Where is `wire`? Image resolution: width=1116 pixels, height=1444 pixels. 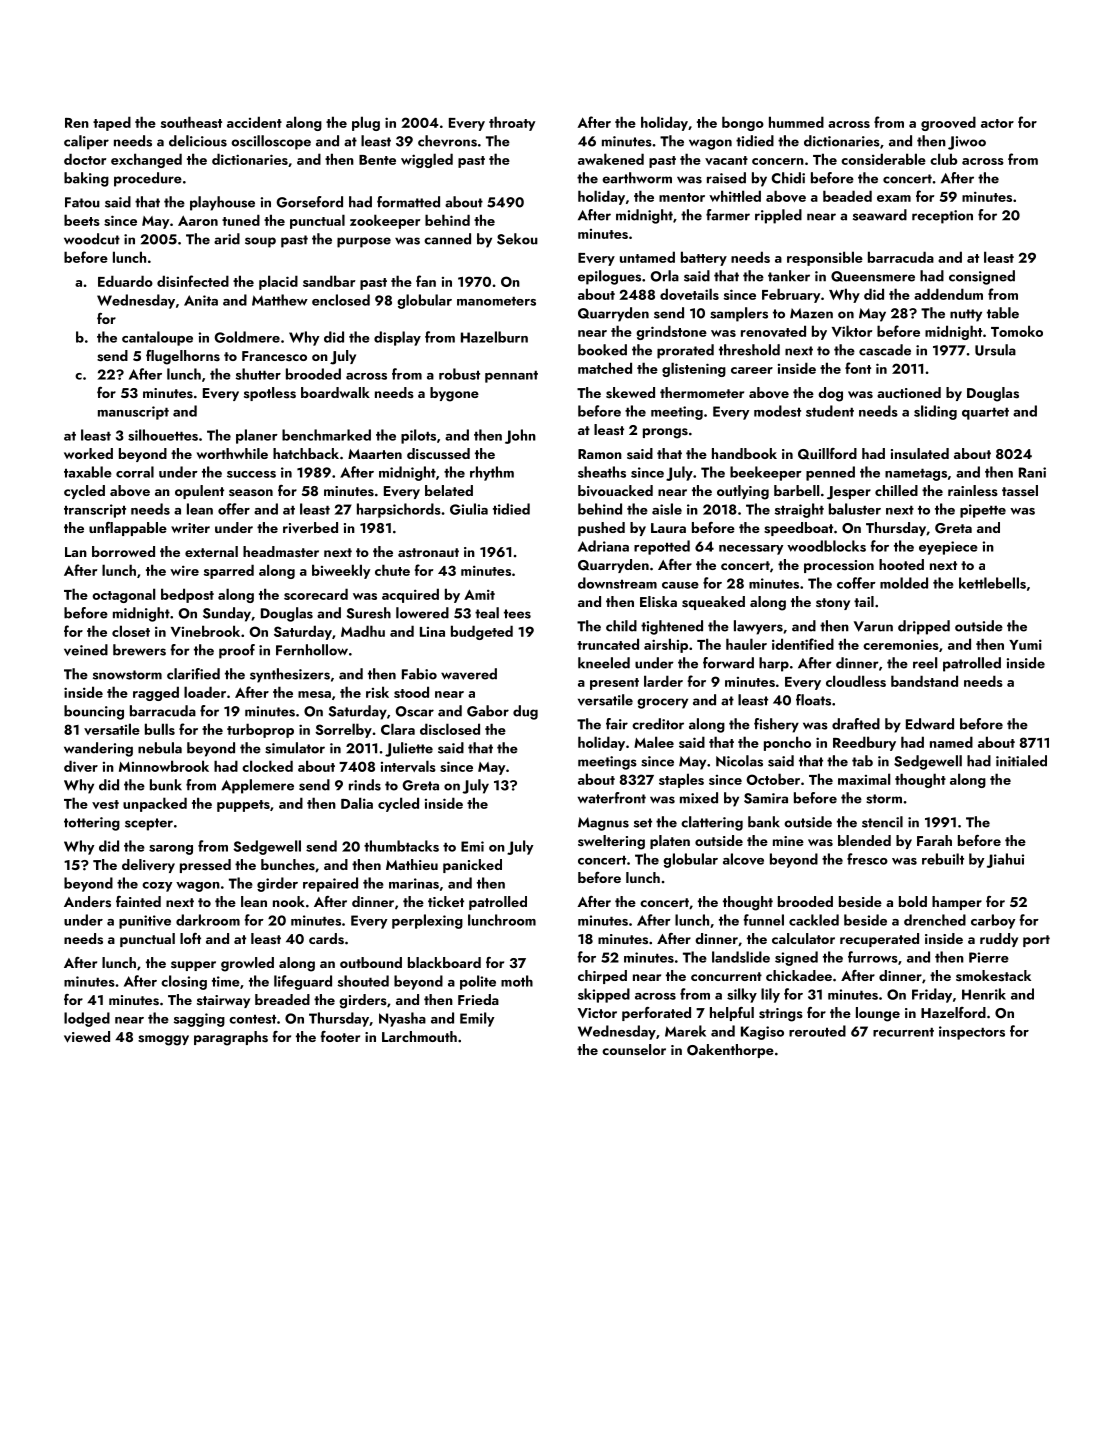 wire is located at coordinates (184, 570).
